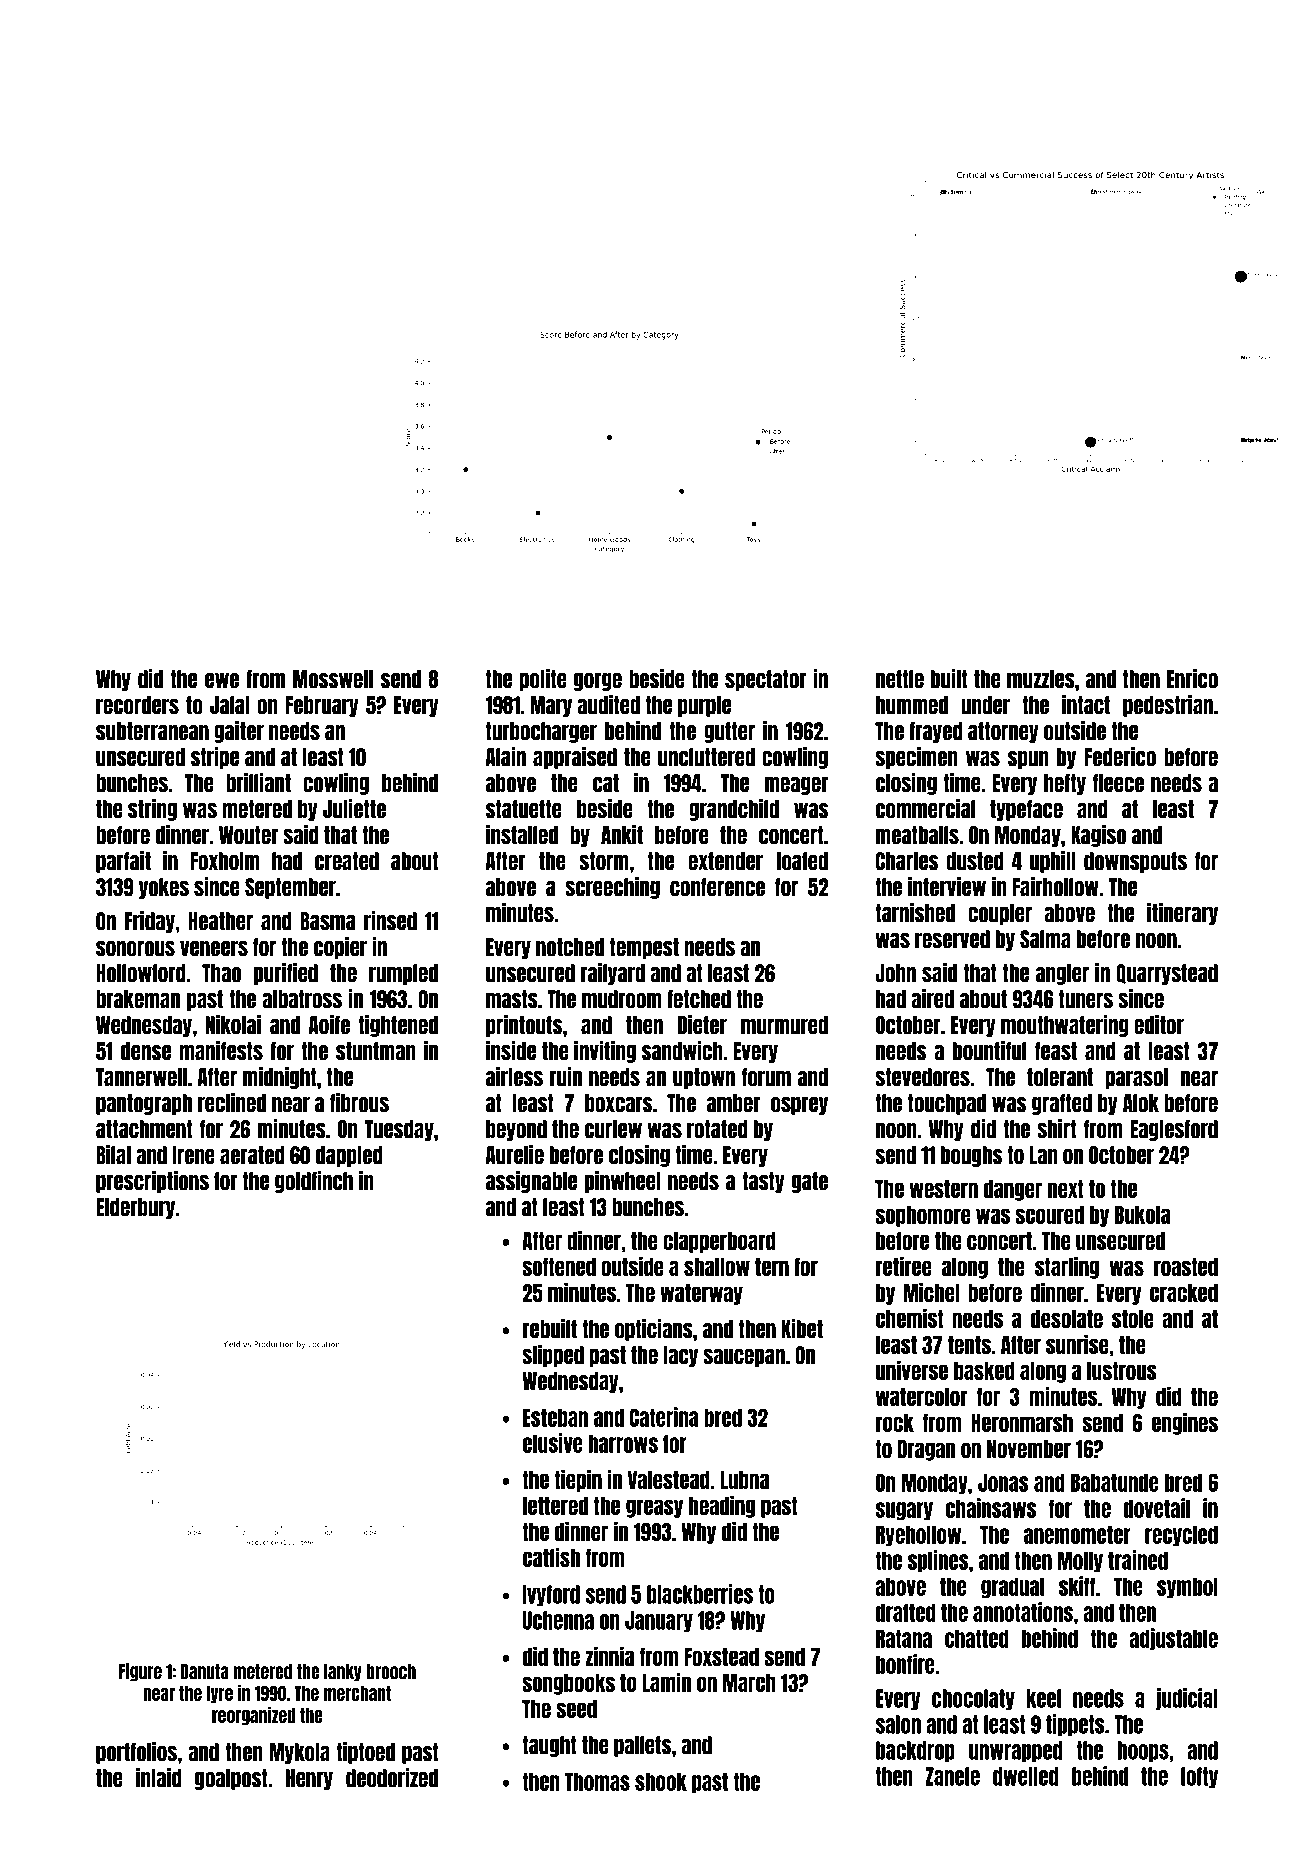 The height and width of the screenshot is (1858, 1314). I want to click on prescriptions, so click(152, 1182).
